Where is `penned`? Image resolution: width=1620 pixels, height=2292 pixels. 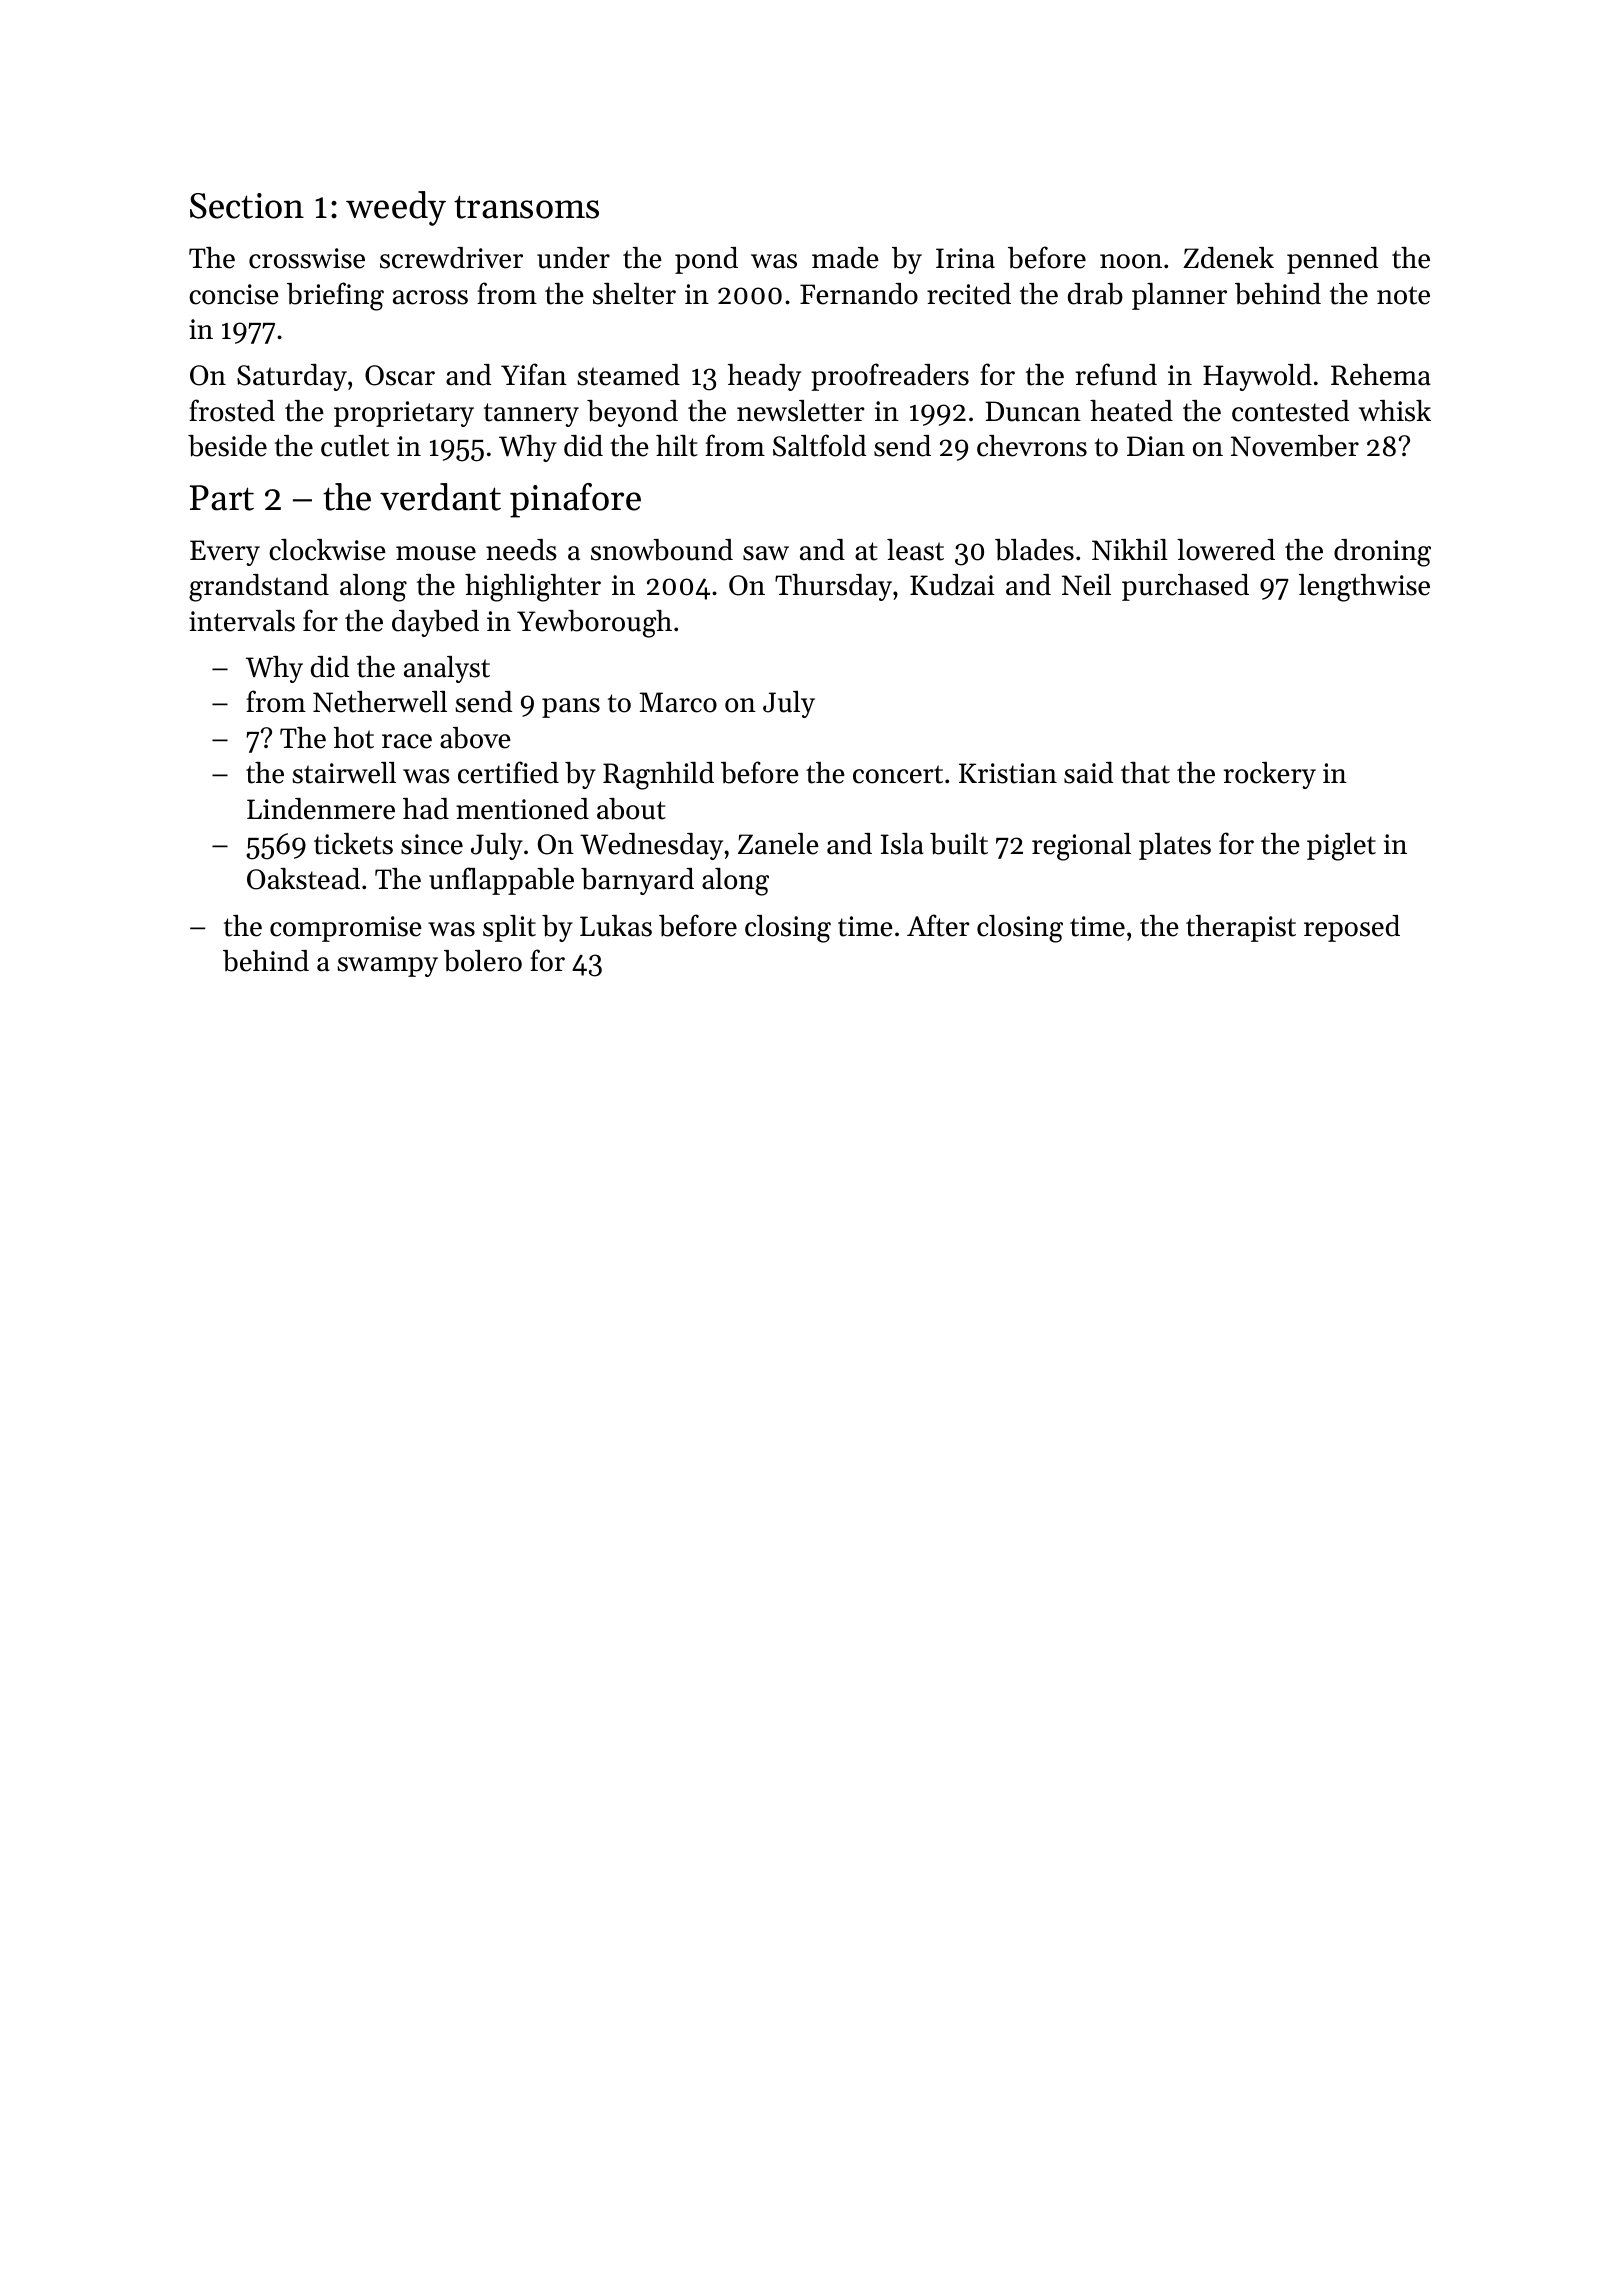 penned is located at coordinates (1332, 260).
